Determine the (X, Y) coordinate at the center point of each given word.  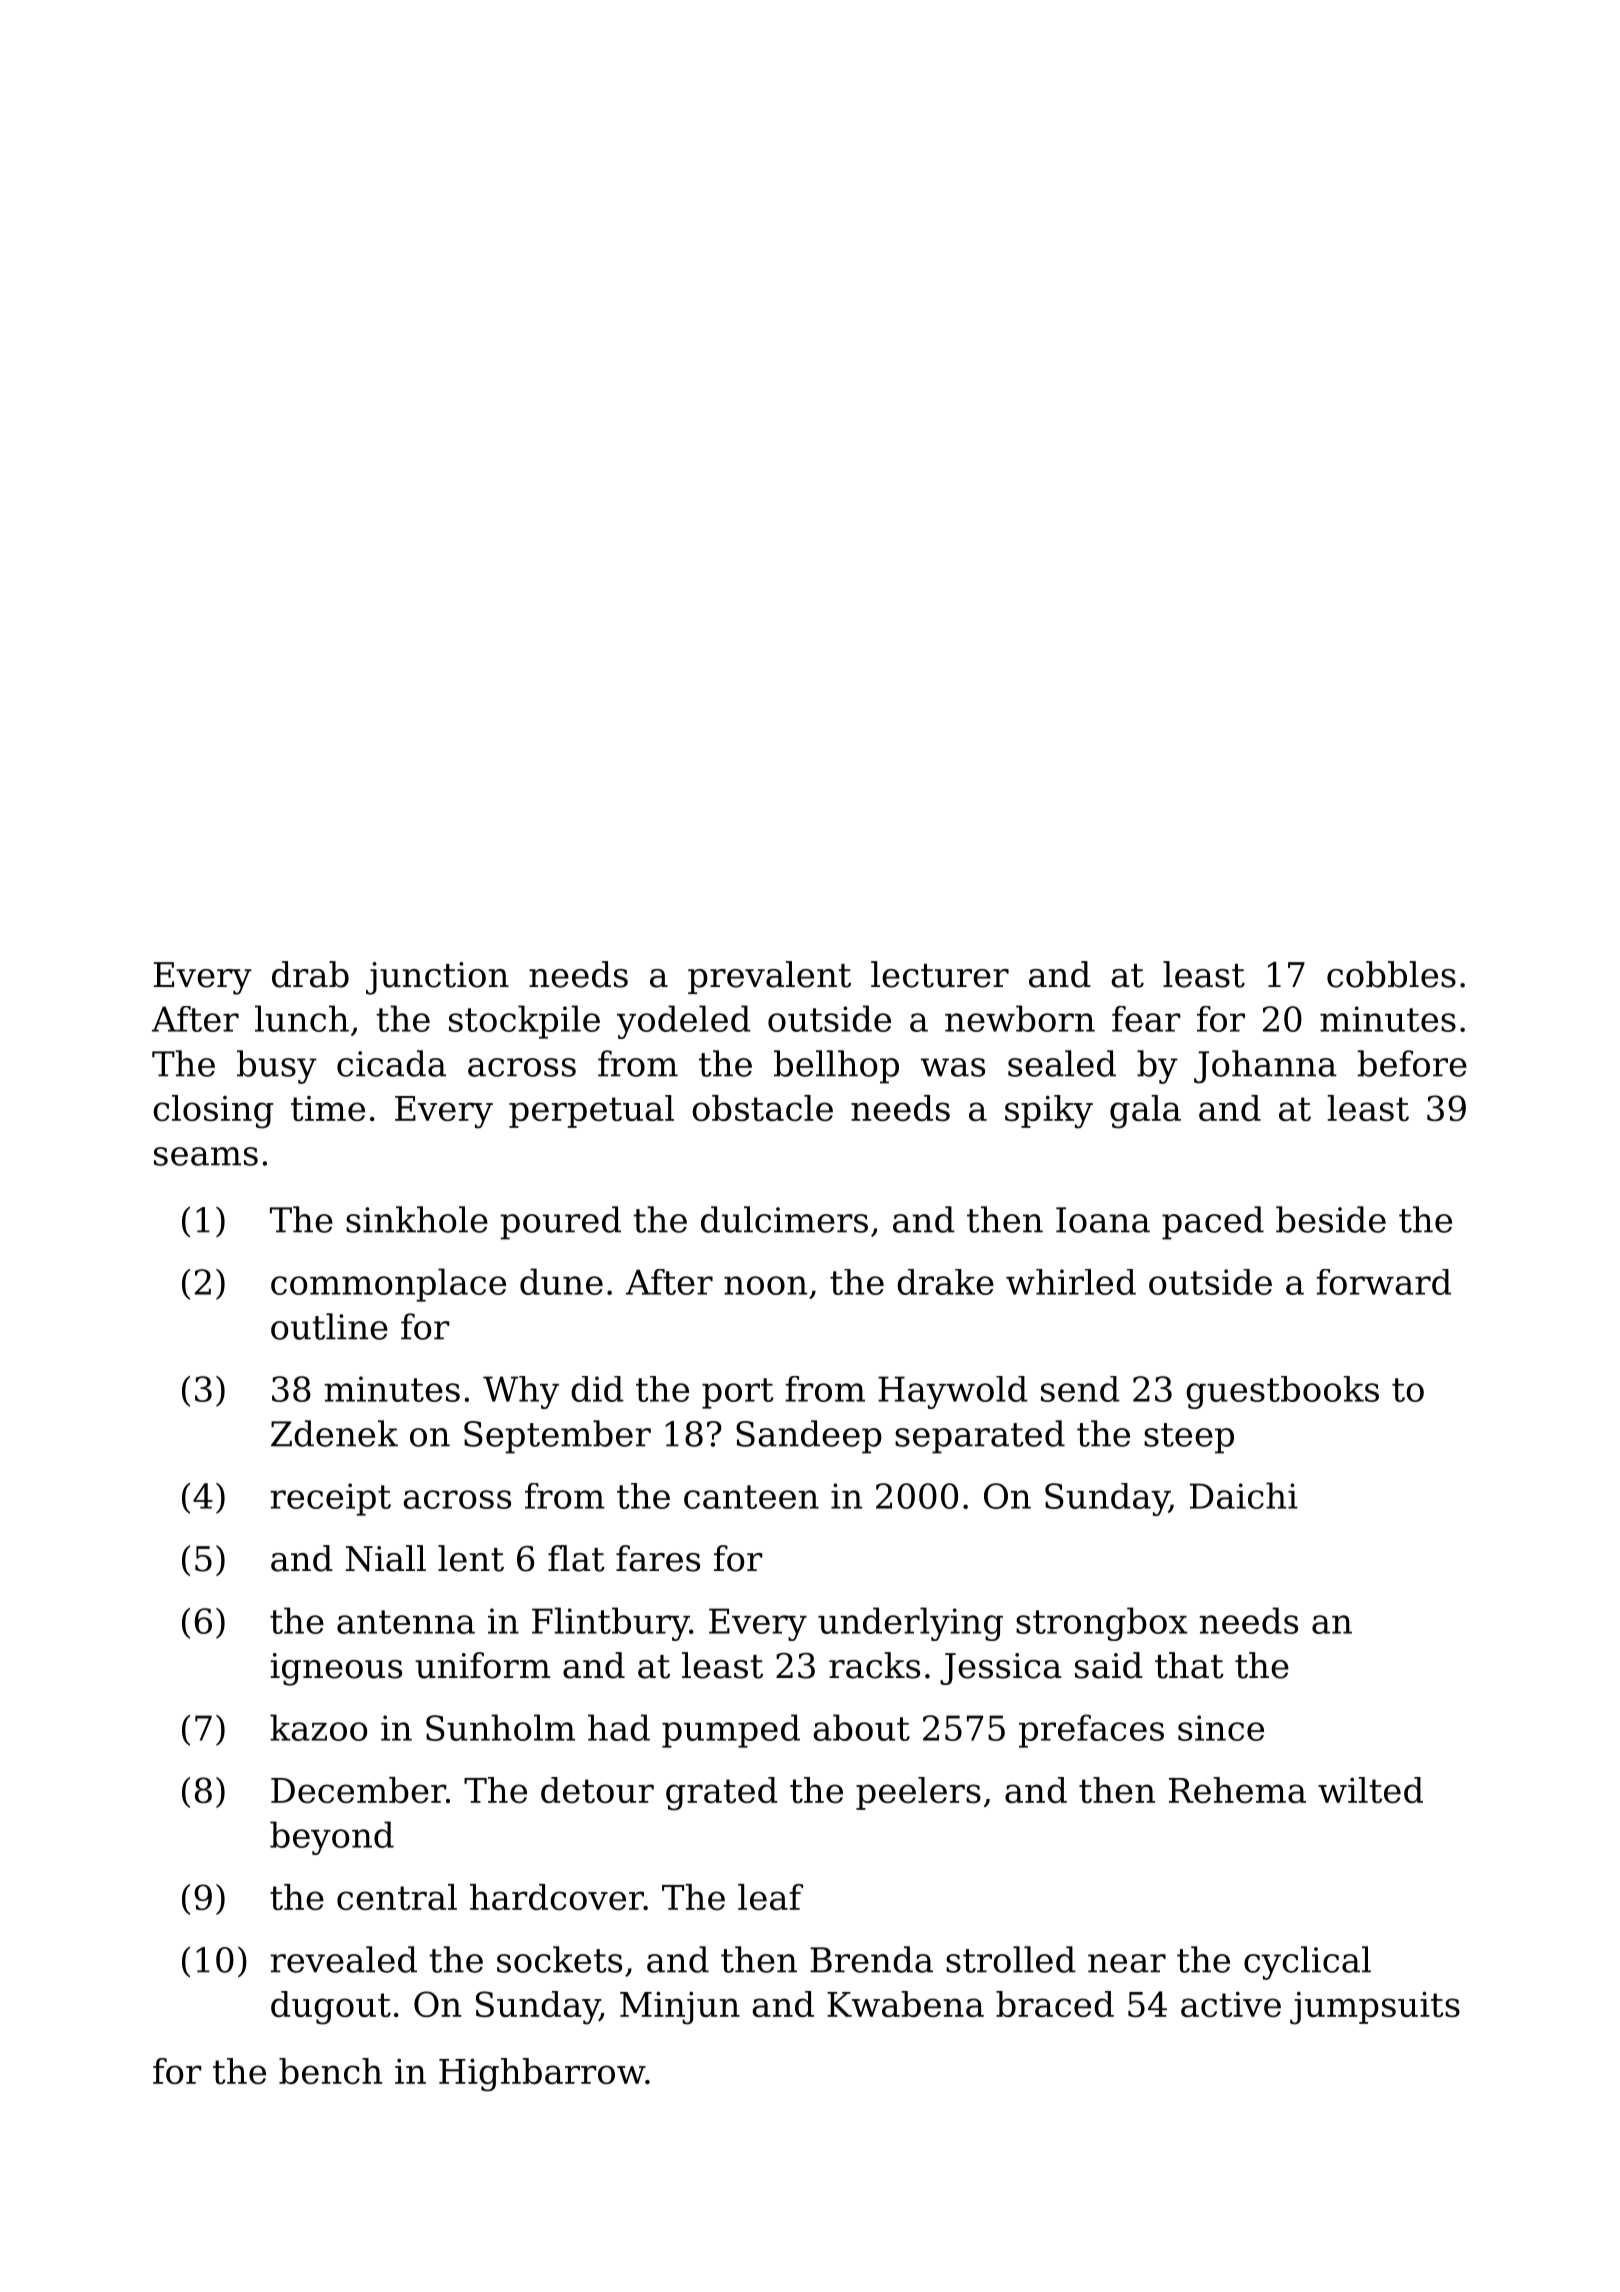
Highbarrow (542, 2075)
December (358, 1790)
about (861, 1727)
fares (658, 1558)
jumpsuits (1375, 2008)
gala (1145, 1112)
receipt (330, 1499)
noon (765, 1285)
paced (1213, 1223)
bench (330, 2071)
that (1189, 1665)
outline (329, 1326)
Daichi (1244, 1495)
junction (437, 978)
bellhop (836, 1067)
